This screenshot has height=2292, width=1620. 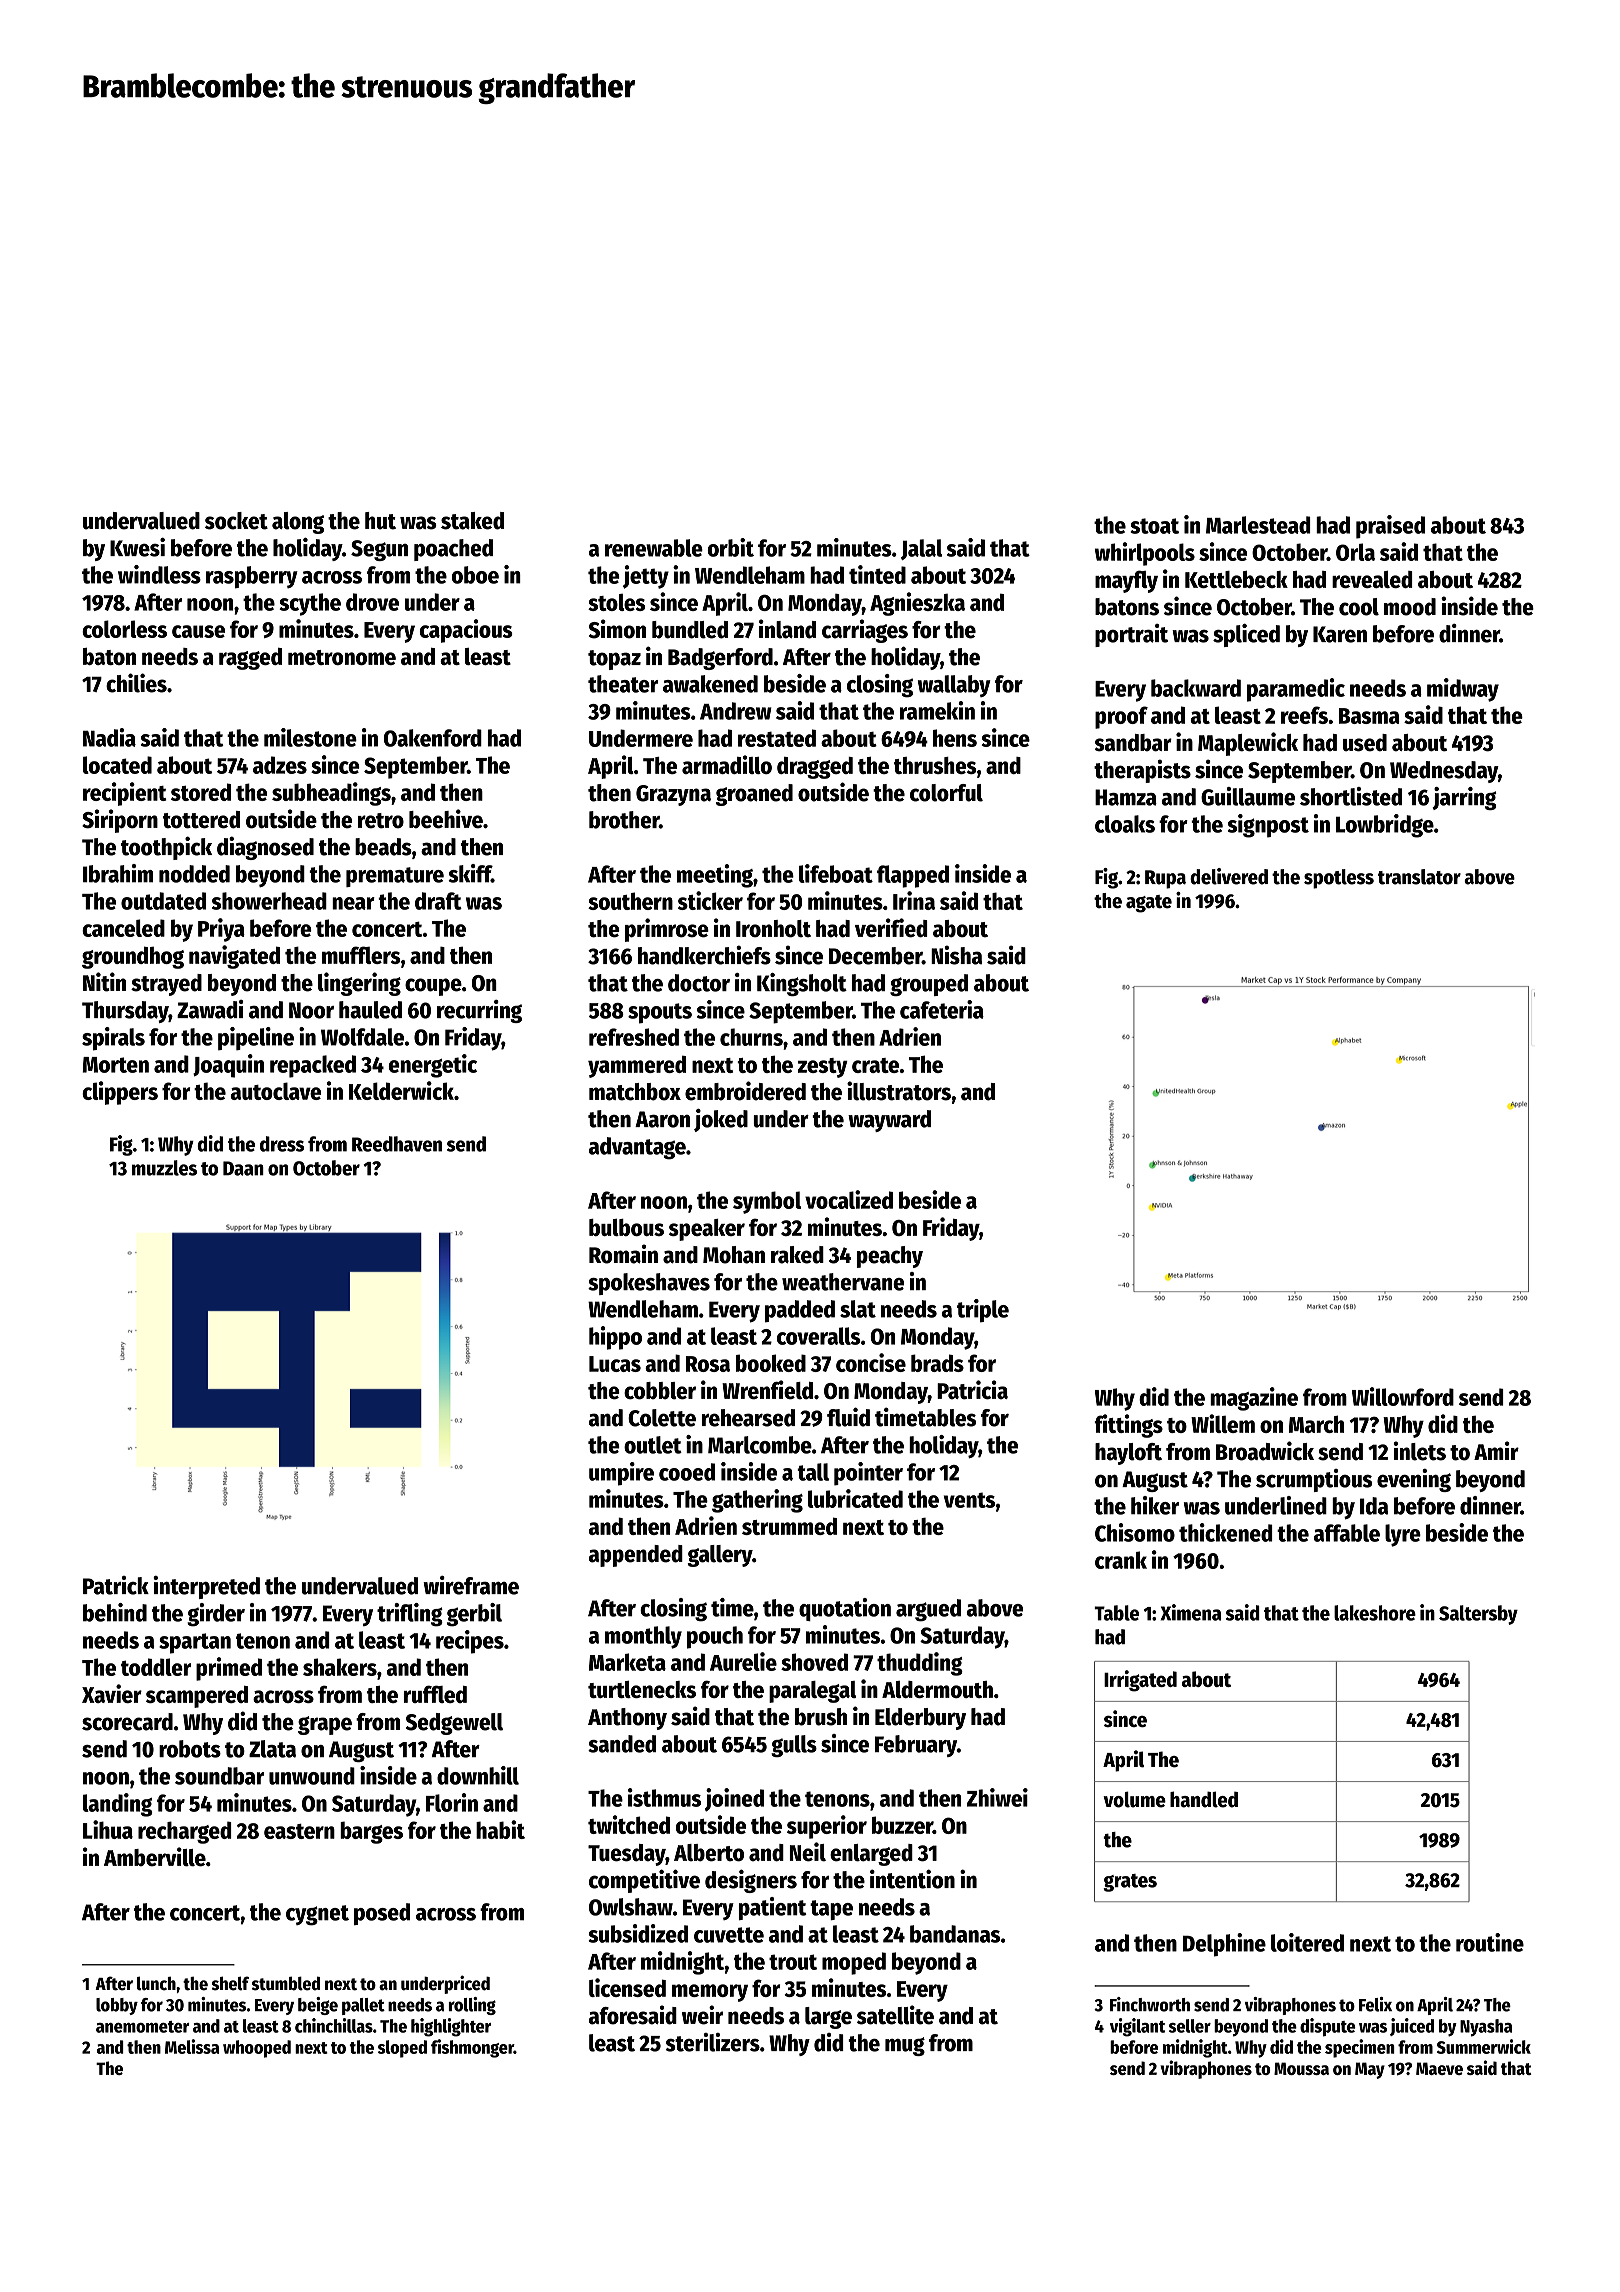 What do you see at coordinates (767, 1202) in the screenshot?
I see `symbol` at bounding box center [767, 1202].
